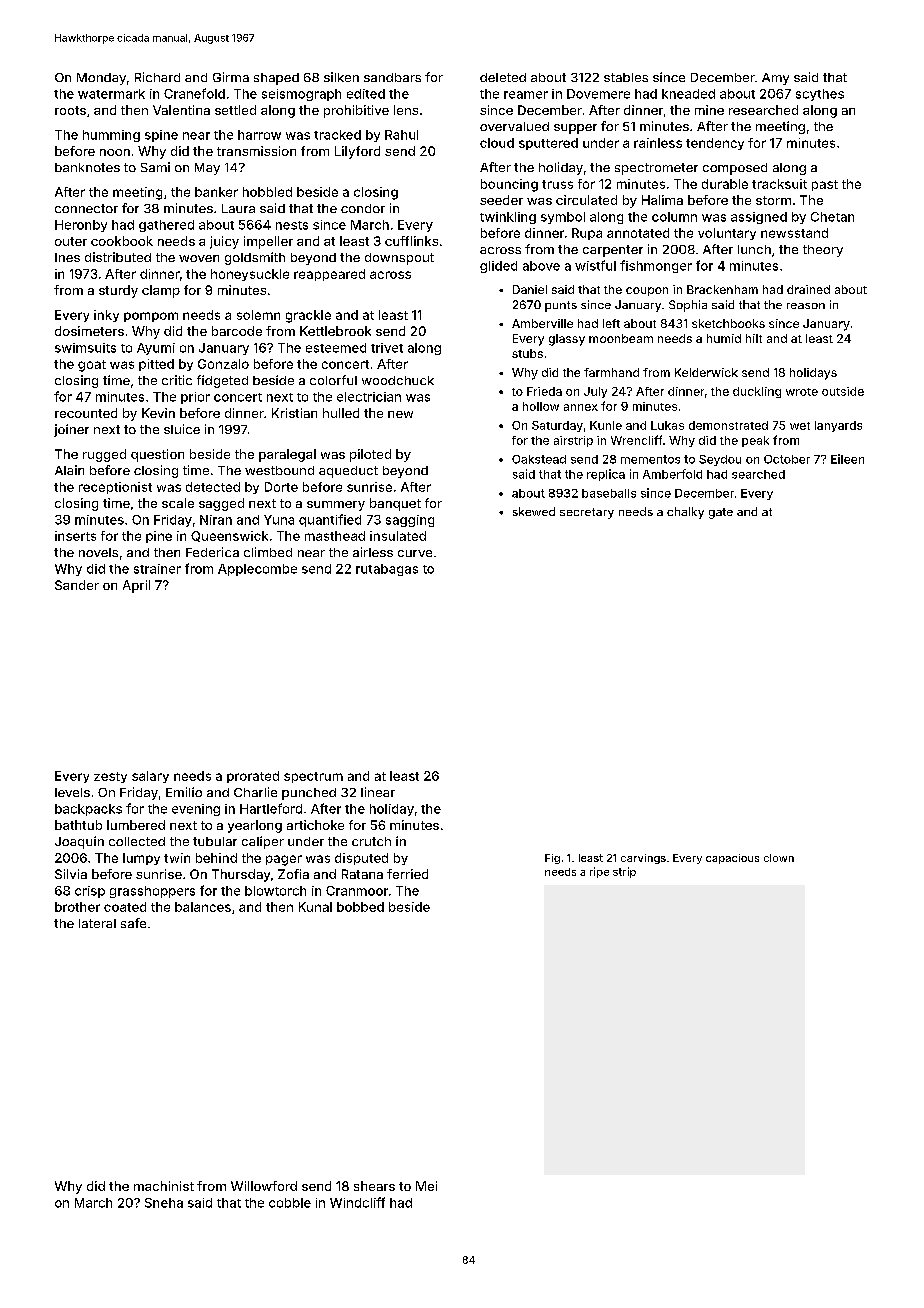  Describe the element at coordinates (184, 792) in the document. I see `Emilio` at that location.
